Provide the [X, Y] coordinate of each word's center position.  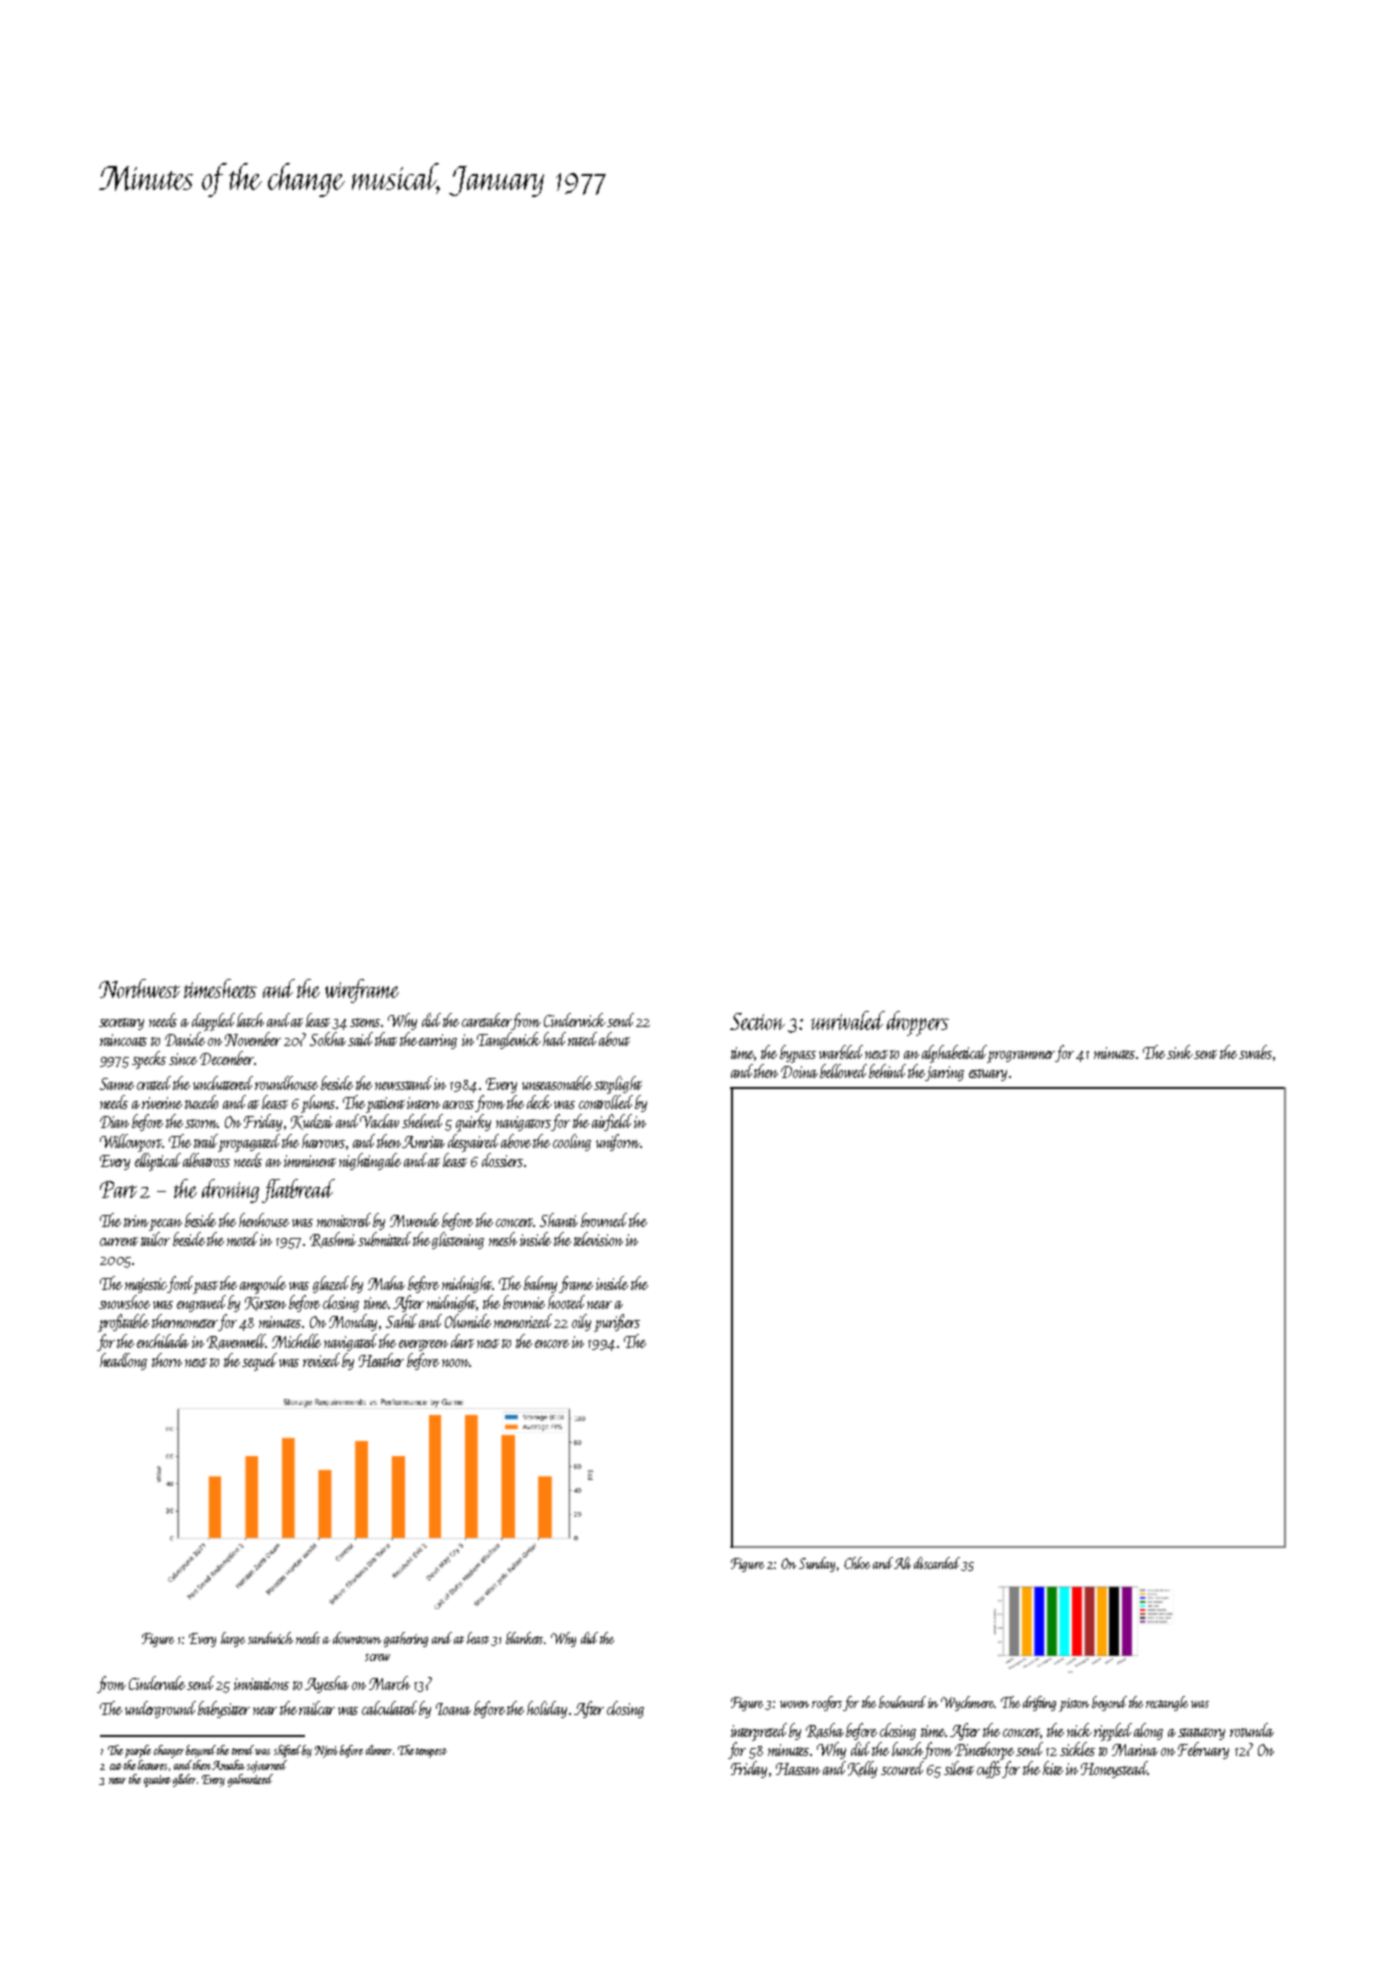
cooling [572, 1142]
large [233, 1639]
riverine [162, 1103]
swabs [1255, 1052]
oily [581, 1322]
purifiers [617, 1323]
